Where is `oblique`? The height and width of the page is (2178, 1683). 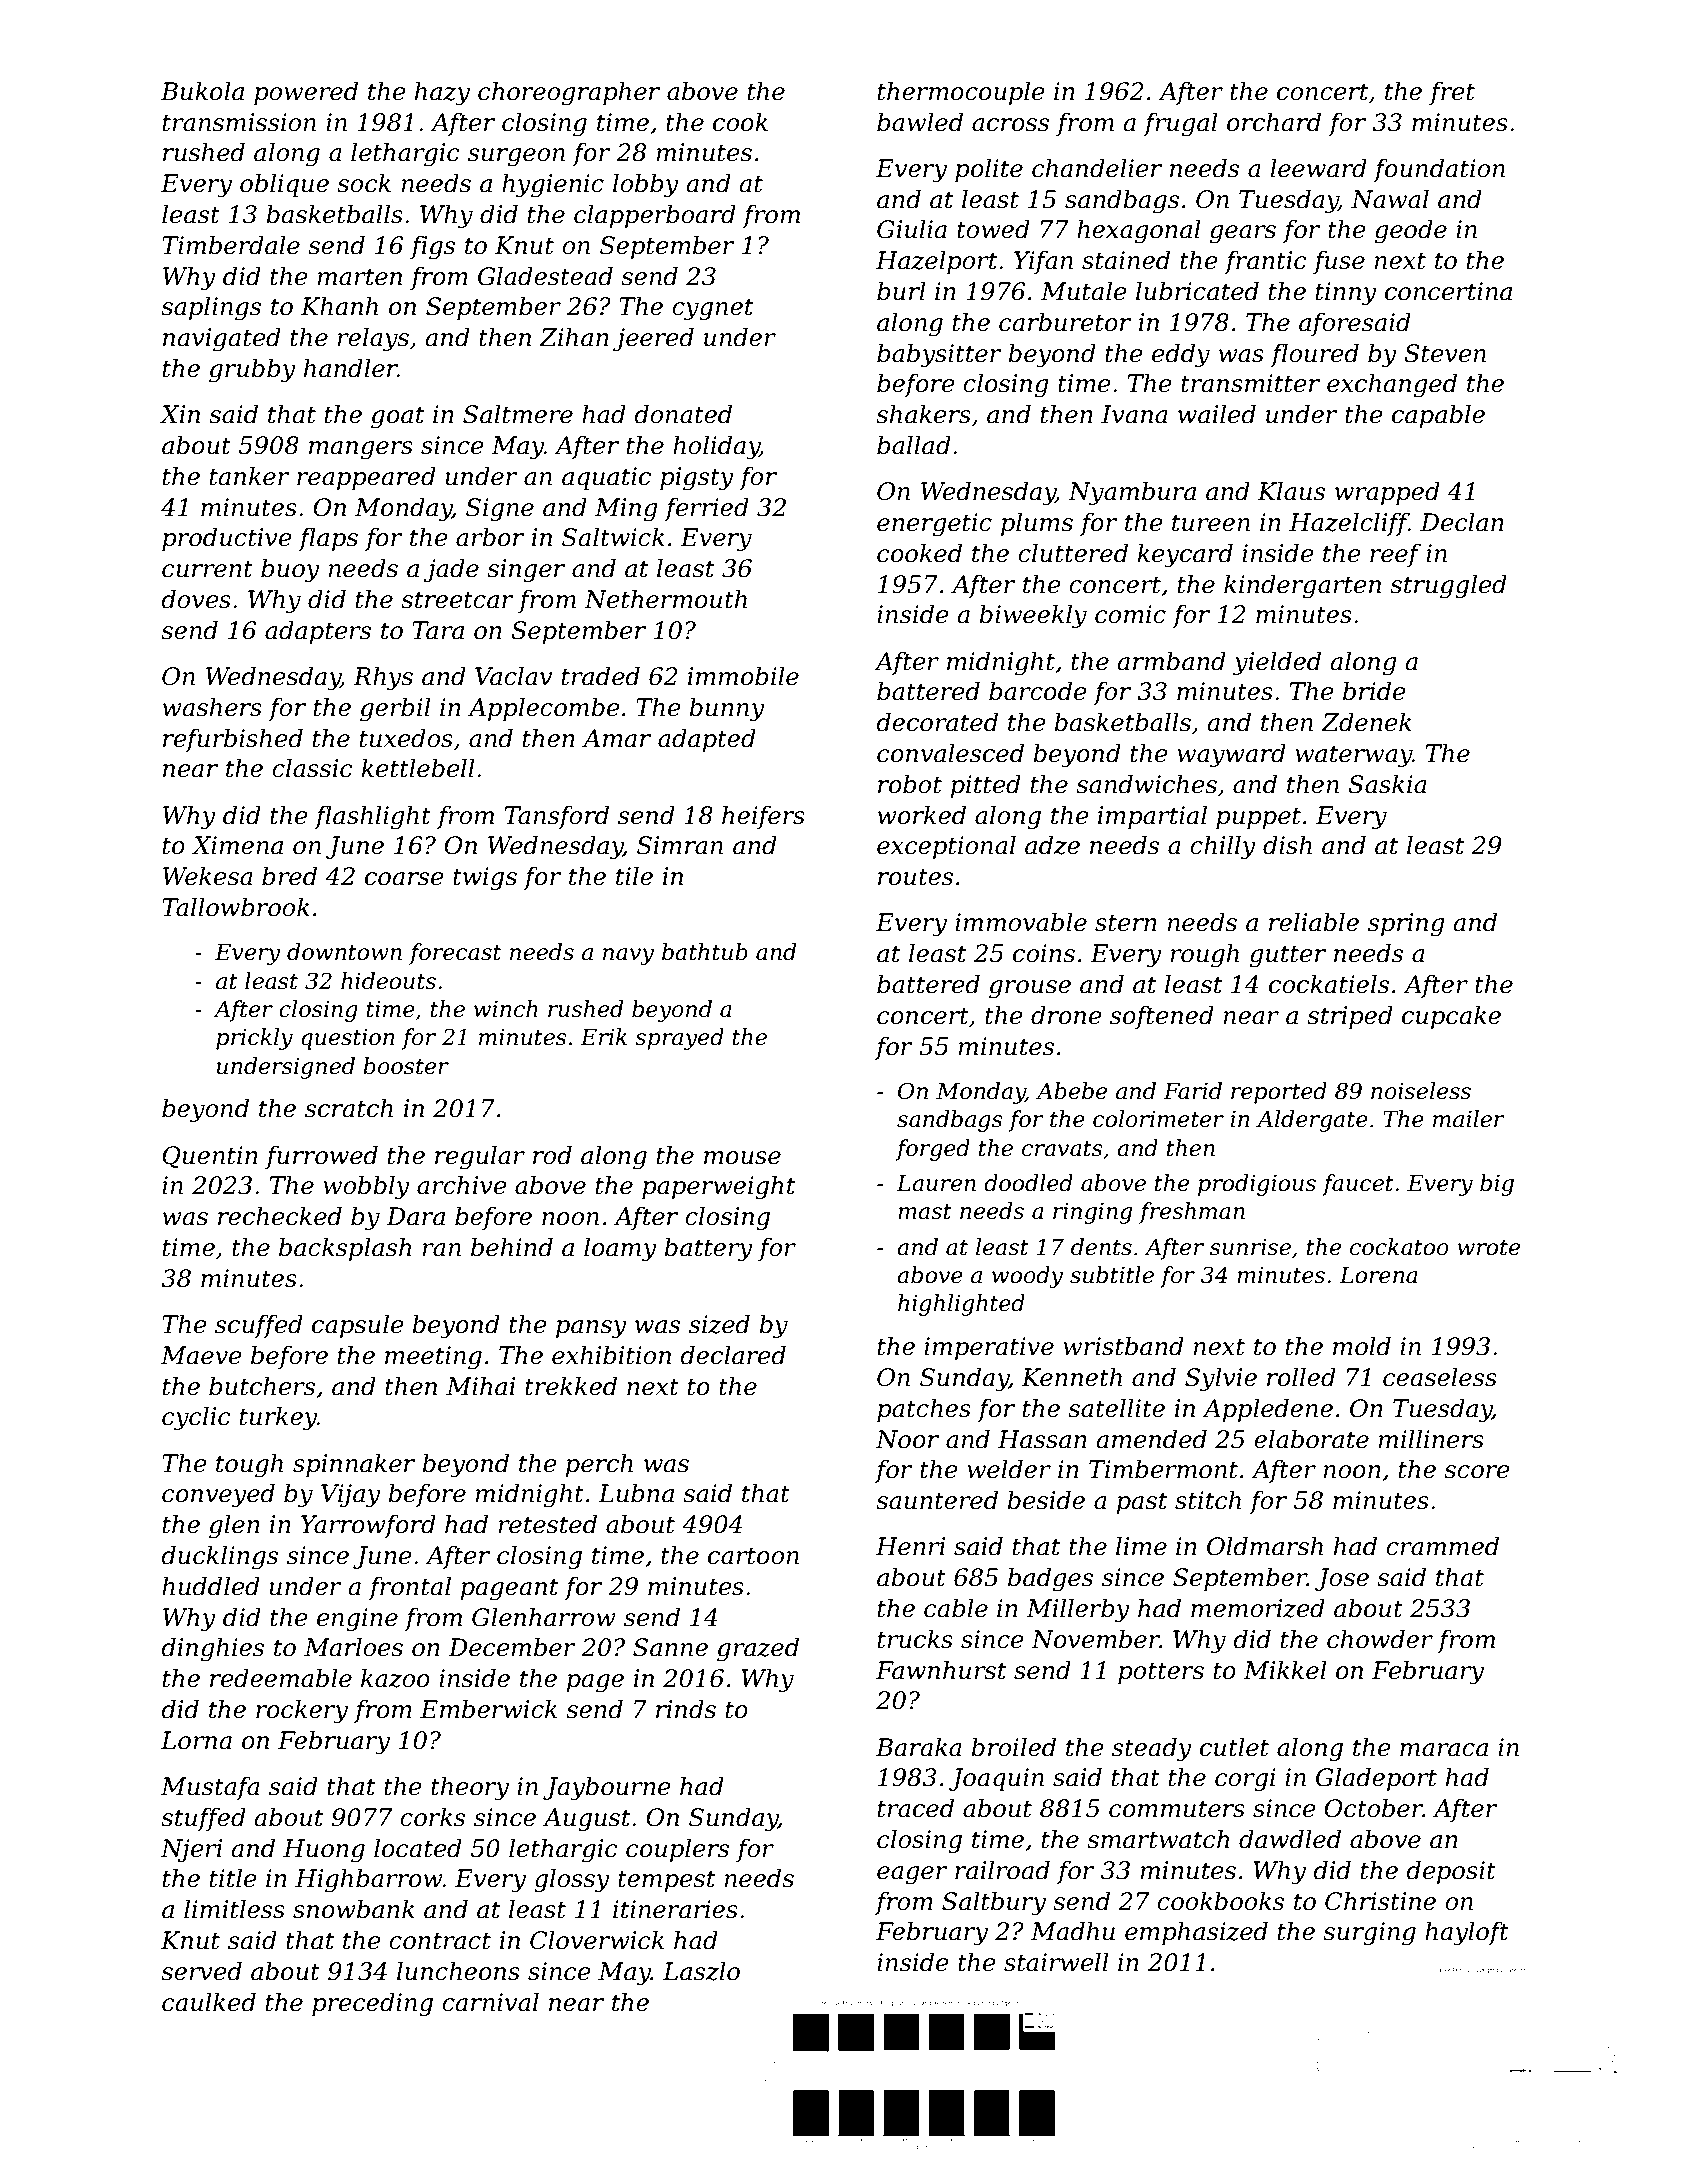
oblique is located at coordinates (284, 185).
